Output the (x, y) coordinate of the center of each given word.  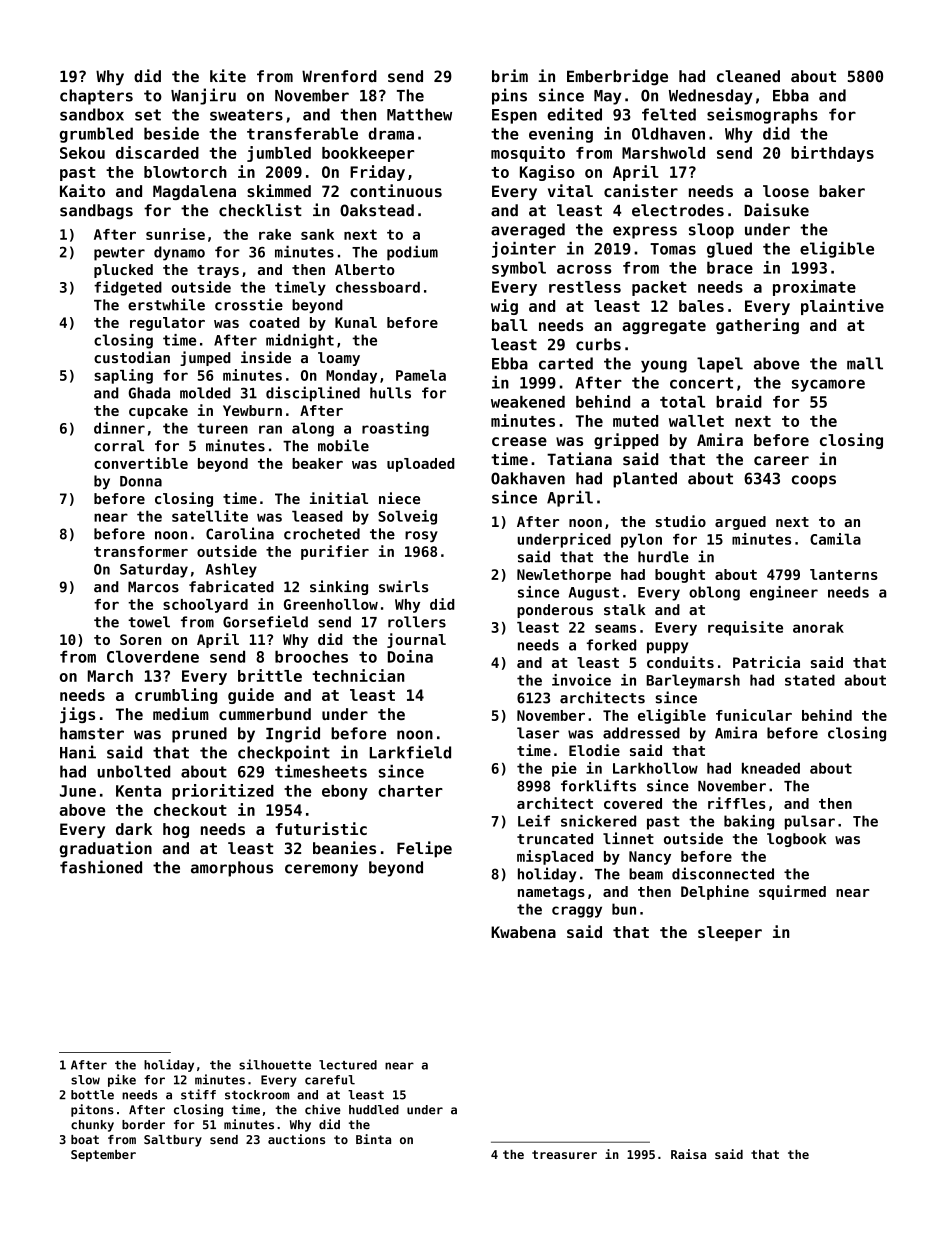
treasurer (564, 1154)
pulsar (810, 822)
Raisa (688, 1154)
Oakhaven (528, 478)
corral (119, 446)
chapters (96, 97)
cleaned (748, 76)
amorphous (232, 869)
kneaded (771, 768)
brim (510, 76)
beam (646, 874)
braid (739, 401)
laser (538, 733)
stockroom (257, 1095)
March (110, 676)
